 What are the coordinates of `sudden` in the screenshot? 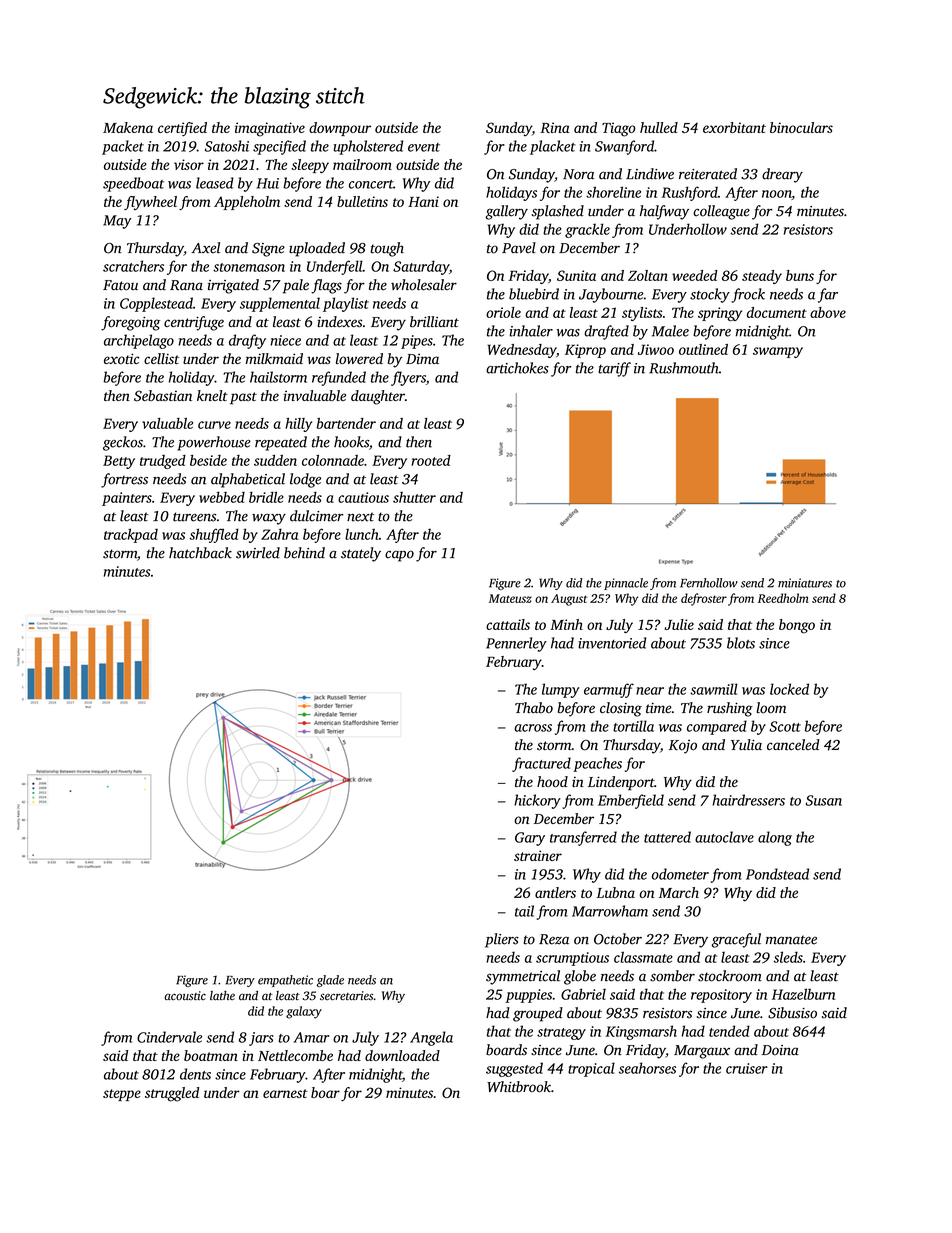 It's located at (275, 460).
